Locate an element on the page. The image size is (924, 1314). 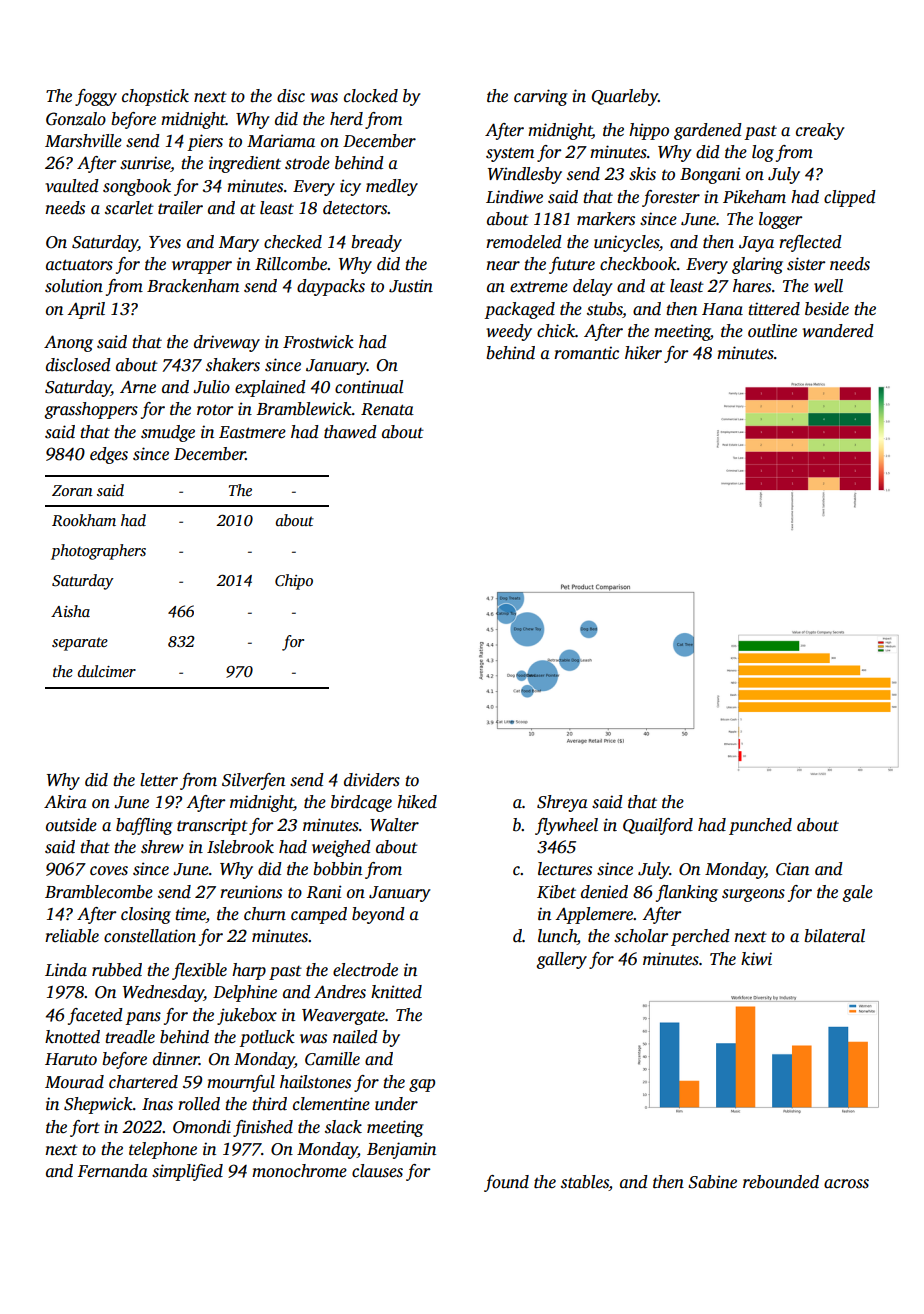
Chipo is located at coordinates (294, 582).
